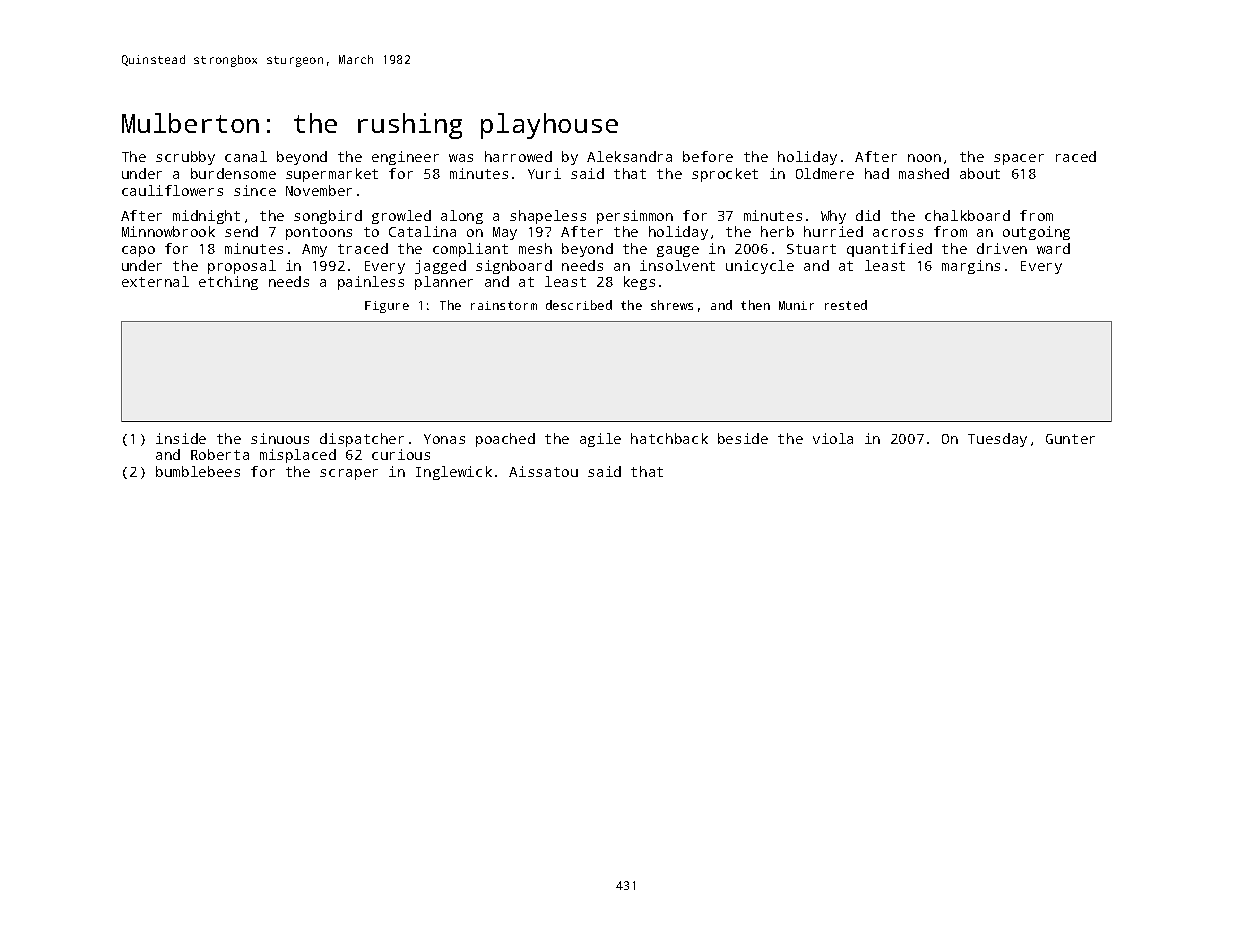 The height and width of the image is (952, 1233). What do you see at coordinates (846, 305) in the image?
I see `rested` at bounding box center [846, 305].
